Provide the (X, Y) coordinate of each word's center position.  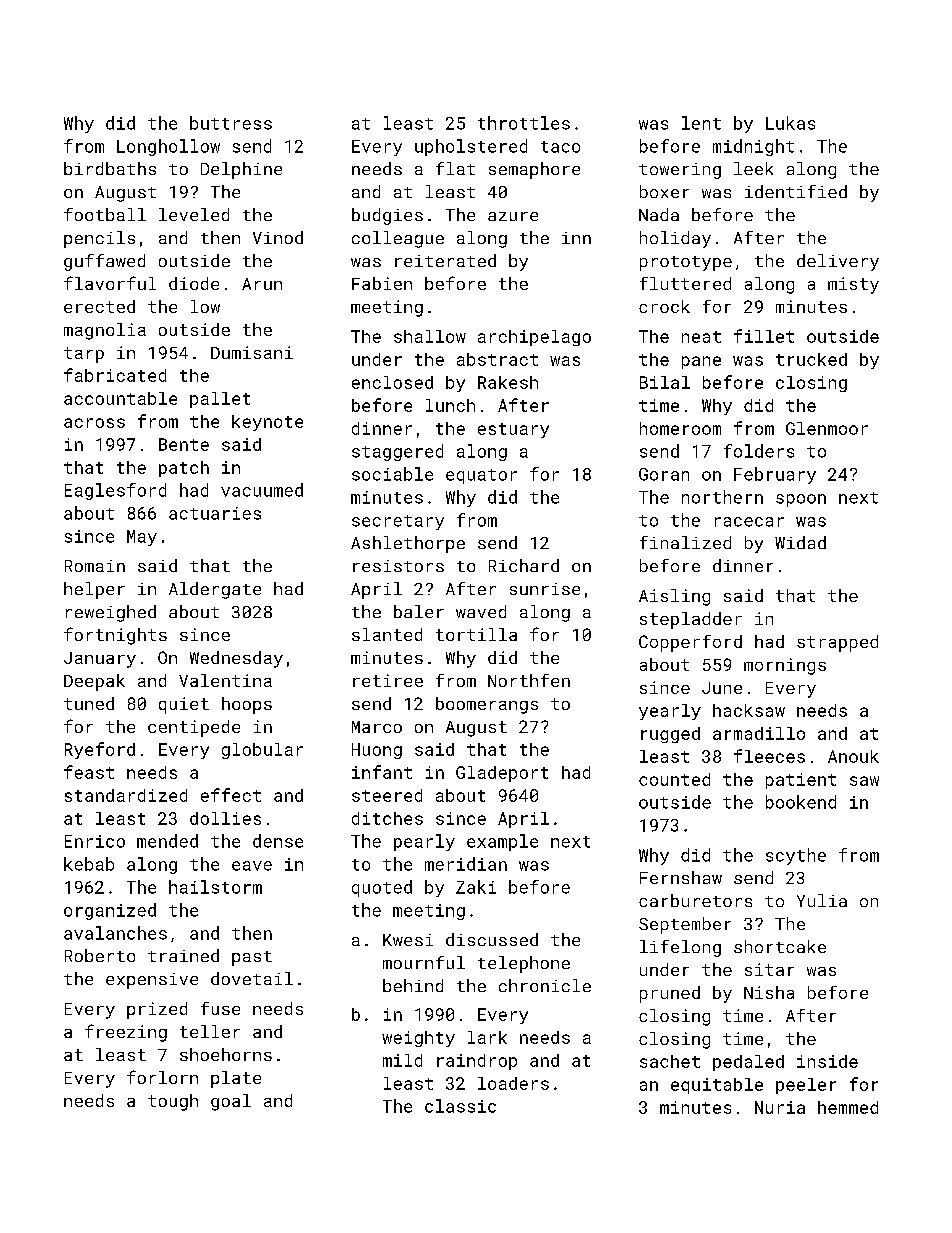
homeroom (680, 428)
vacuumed (262, 490)
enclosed (392, 382)
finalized (685, 542)
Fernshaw (681, 877)
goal (231, 1102)
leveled (194, 214)
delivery (838, 262)
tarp (84, 355)
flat (455, 168)
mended (167, 841)
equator (481, 476)
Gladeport (502, 774)
